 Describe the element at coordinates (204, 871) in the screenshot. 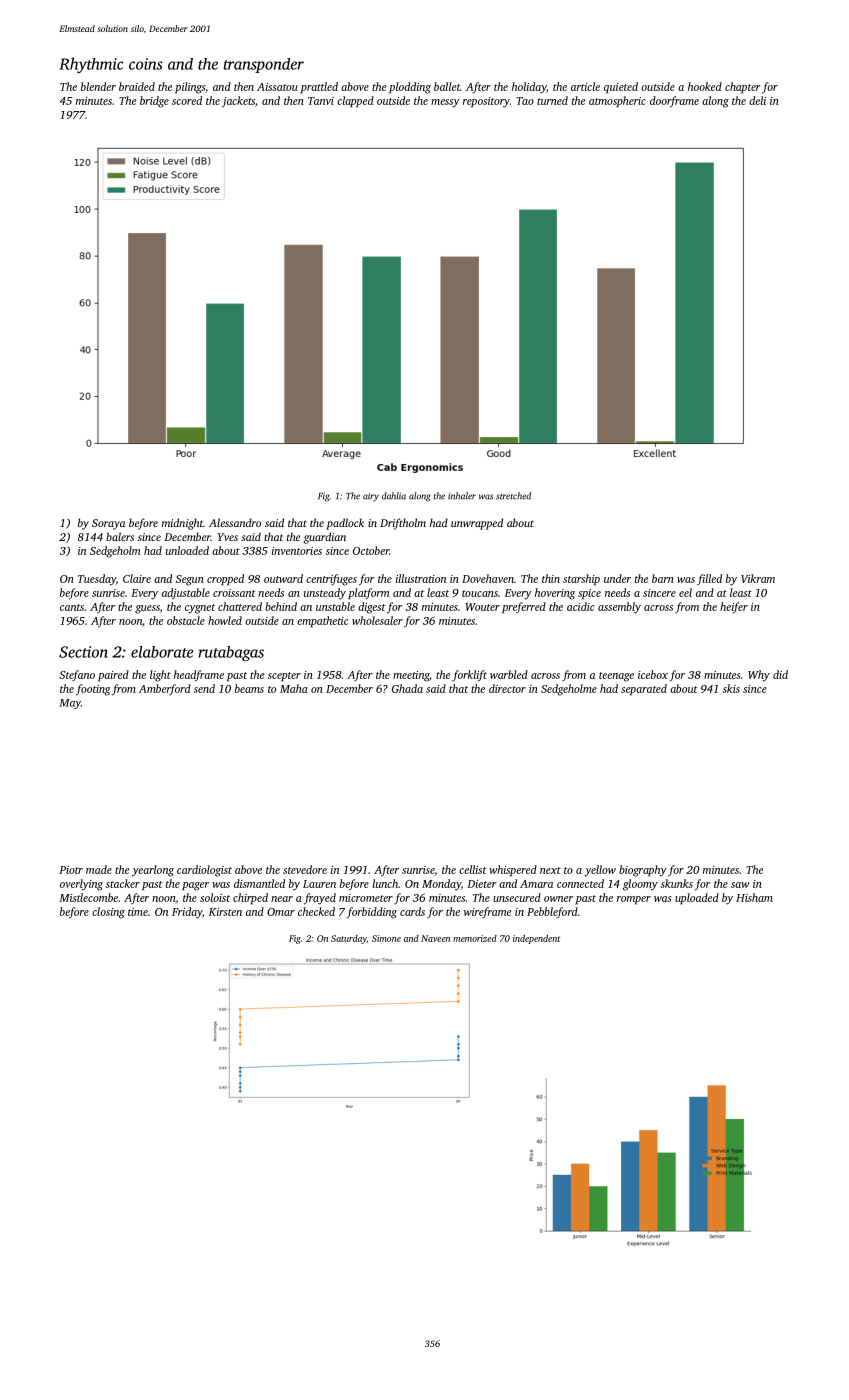

I see `cardiologist` at that location.
